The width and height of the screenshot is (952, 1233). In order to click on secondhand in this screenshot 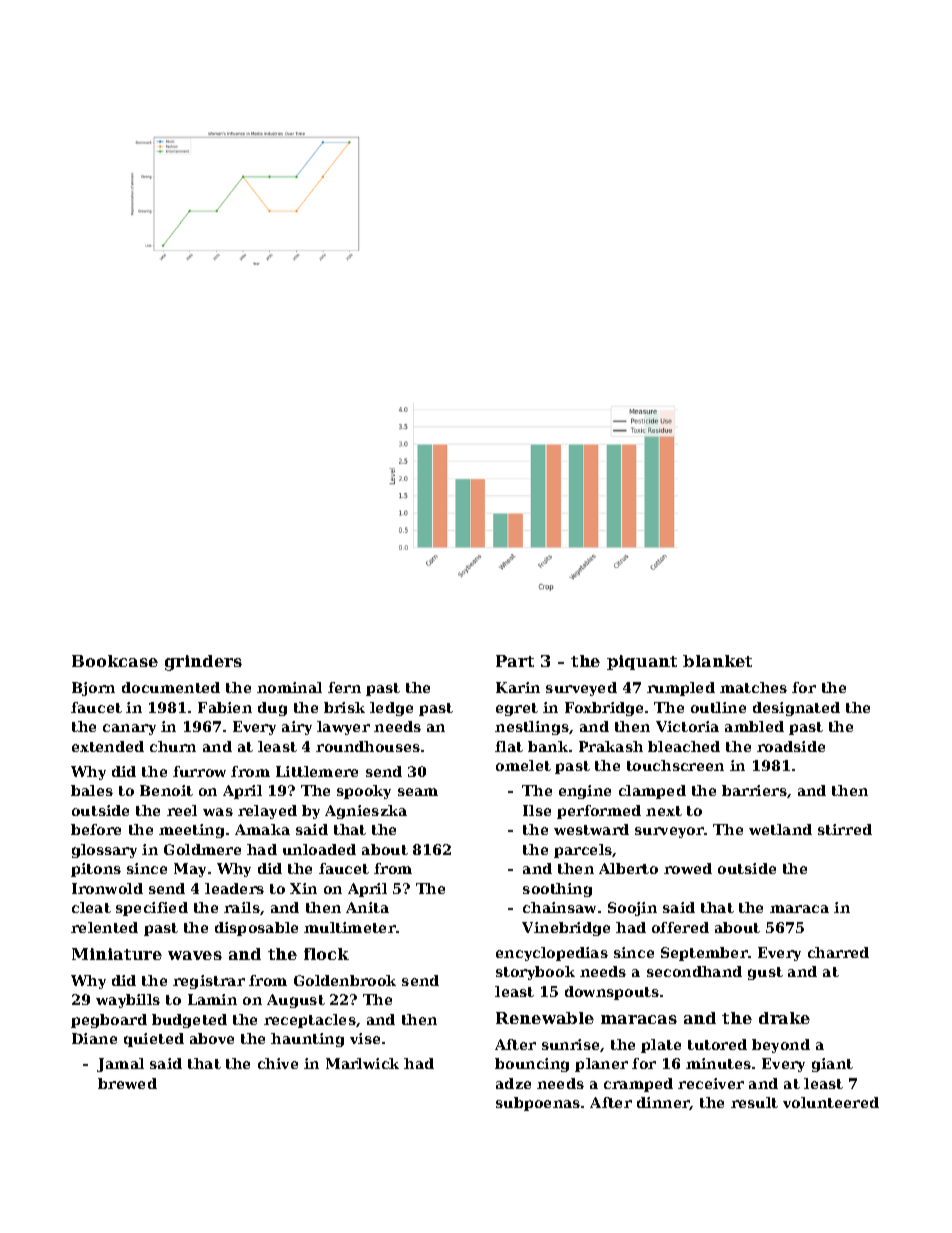, I will do `click(694, 971)`.
